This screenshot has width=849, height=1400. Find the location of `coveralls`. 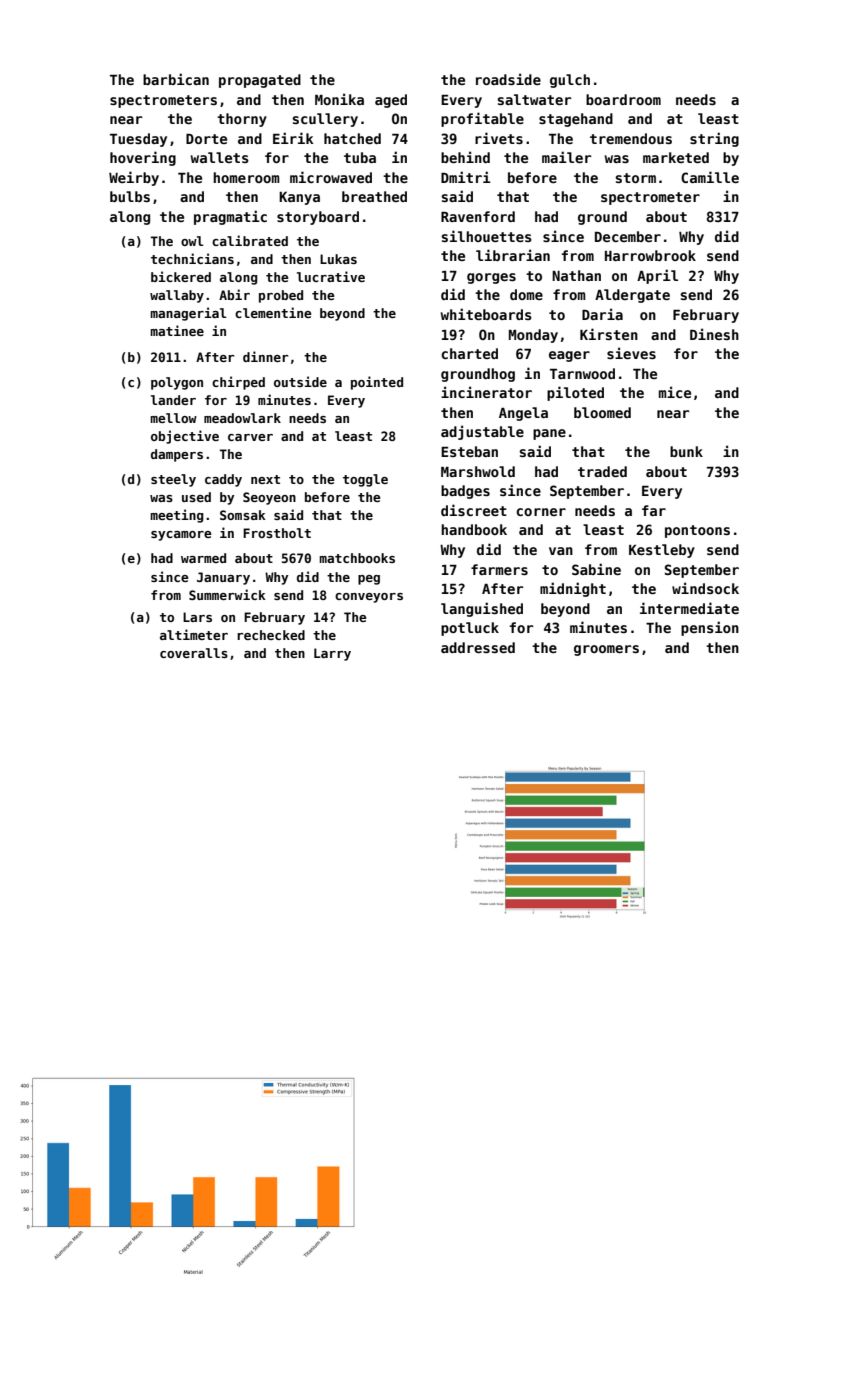

coveralls is located at coordinates (194, 653).
